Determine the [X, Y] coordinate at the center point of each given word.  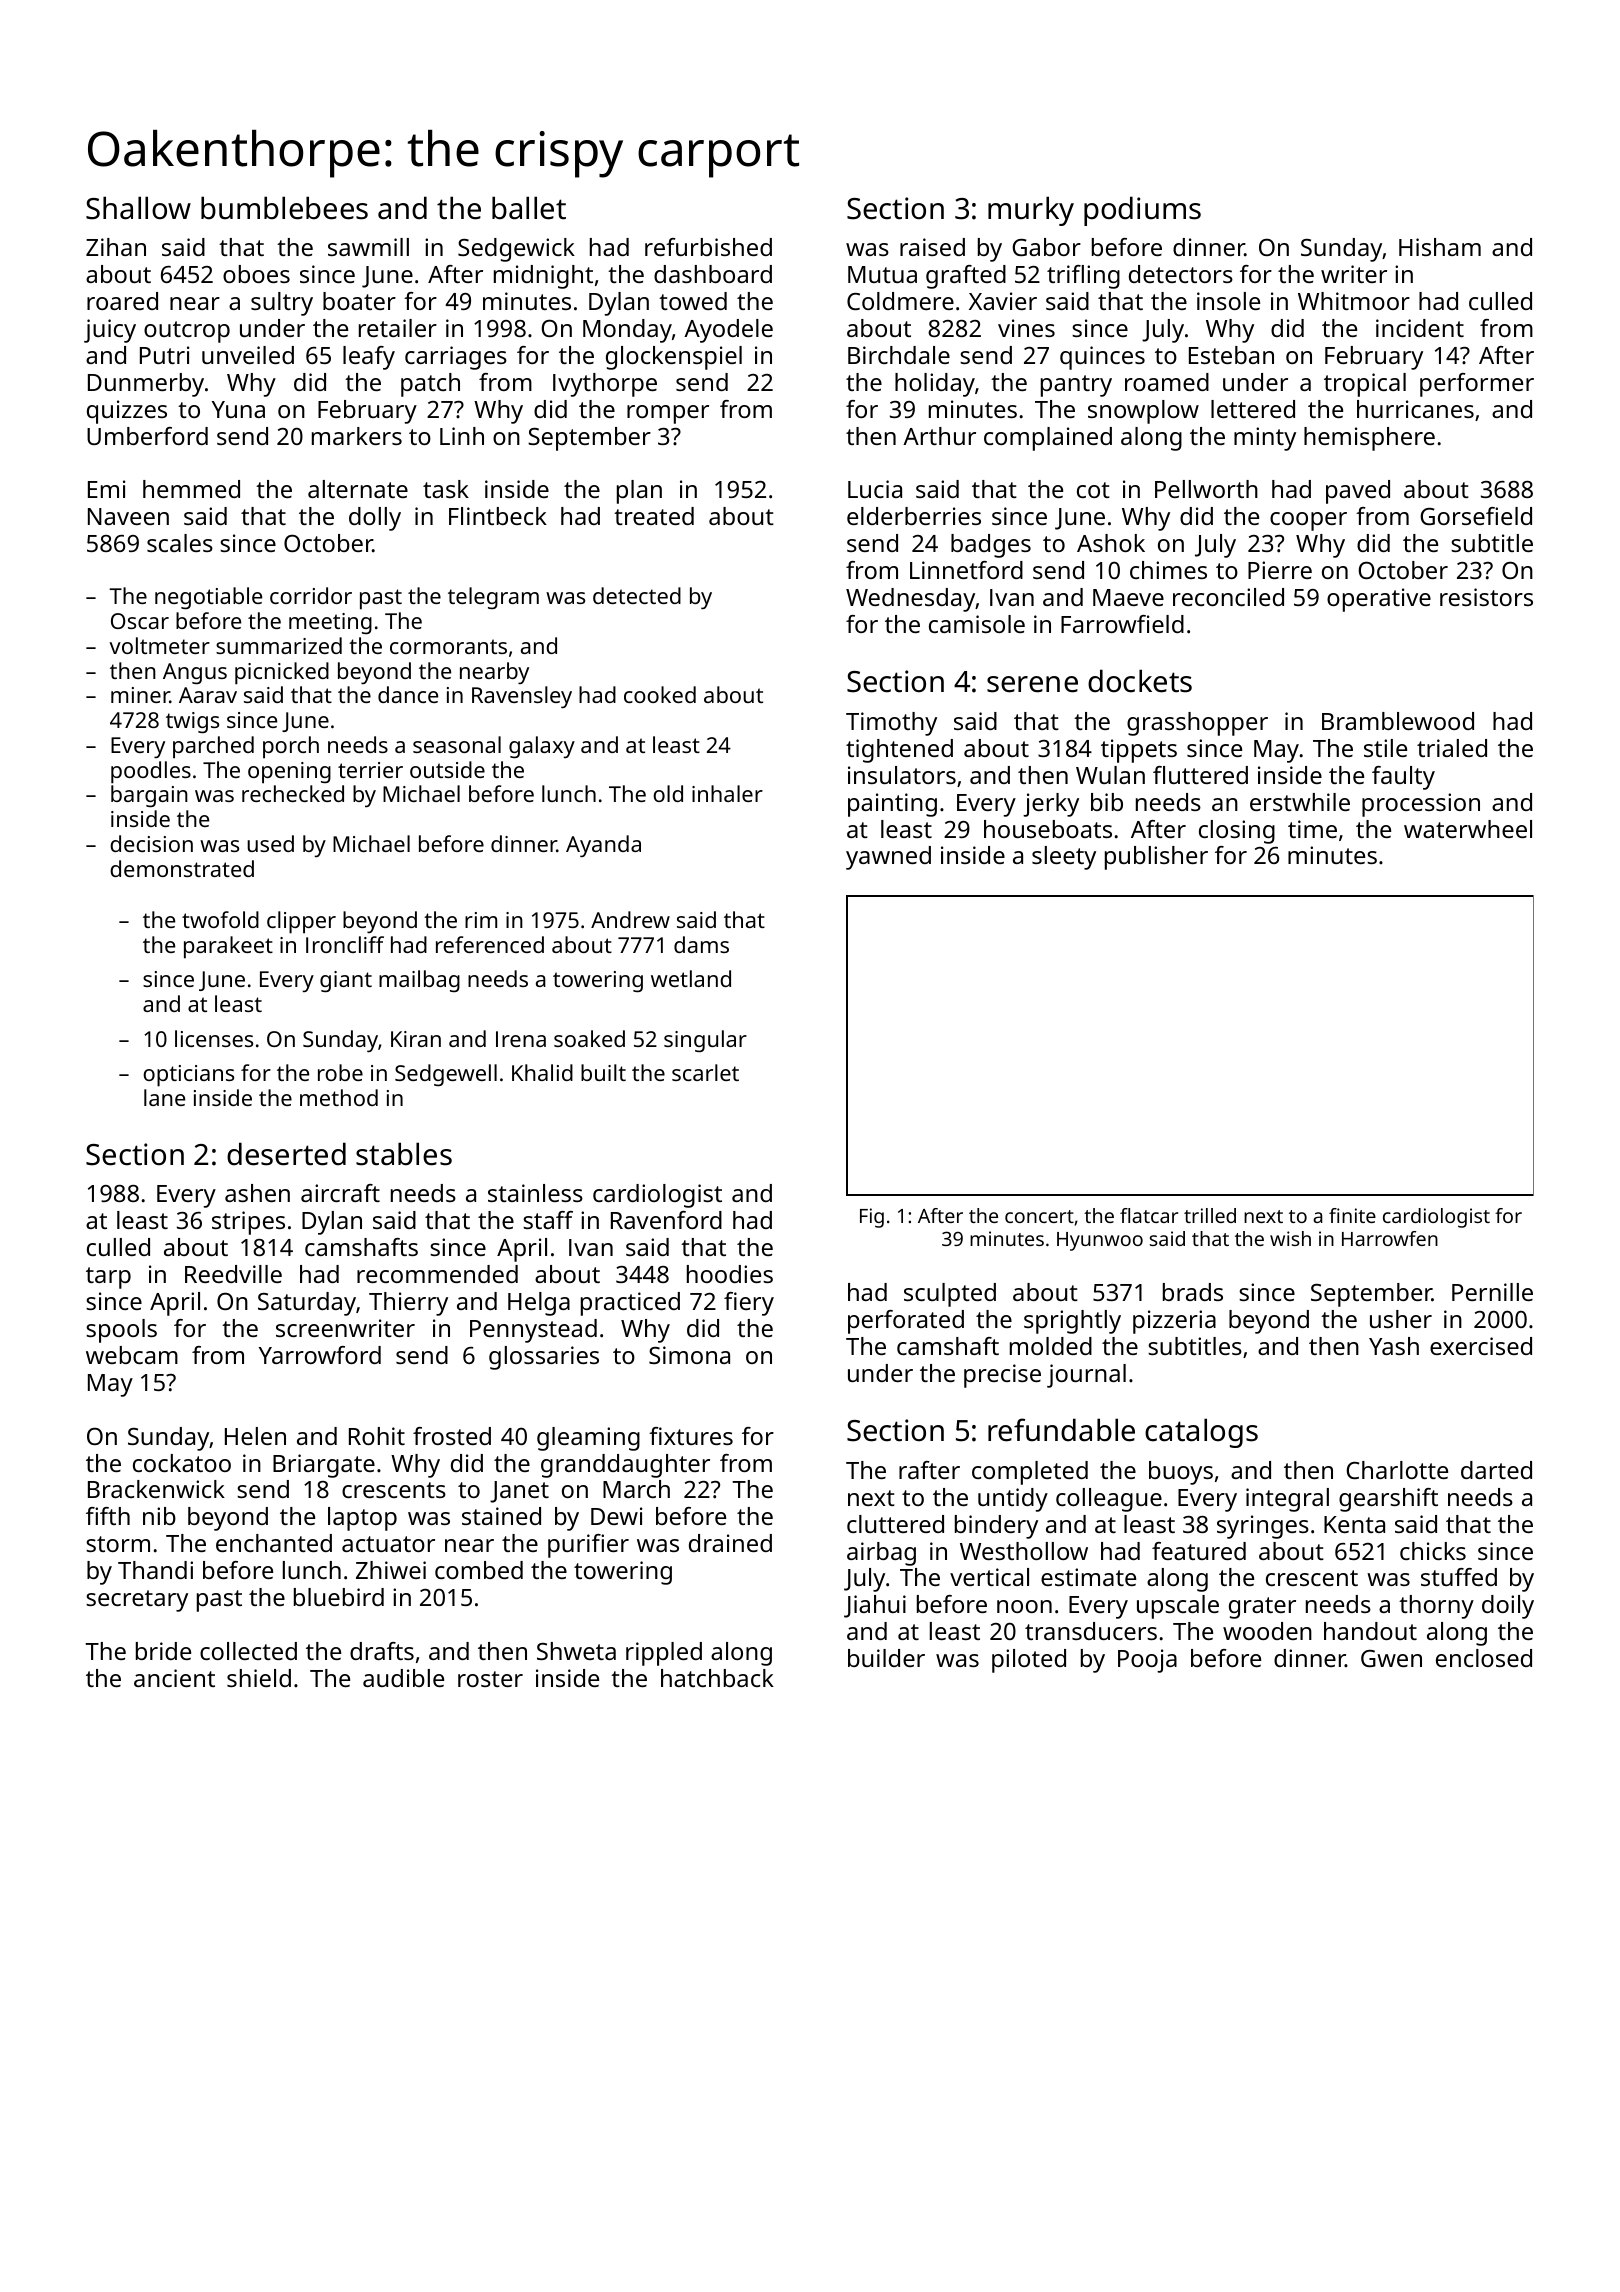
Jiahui [875, 1606]
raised [932, 247]
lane [164, 1097]
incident [1420, 328]
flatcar [1149, 1215]
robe [340, 1072]
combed [479, 1570]
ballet [529, 208]
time [1312, 829]
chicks [1433, 1551]
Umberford [147, 436]
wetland [691, 978]
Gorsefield [1476, 516]
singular [705, 1041]
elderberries [914, 516]
